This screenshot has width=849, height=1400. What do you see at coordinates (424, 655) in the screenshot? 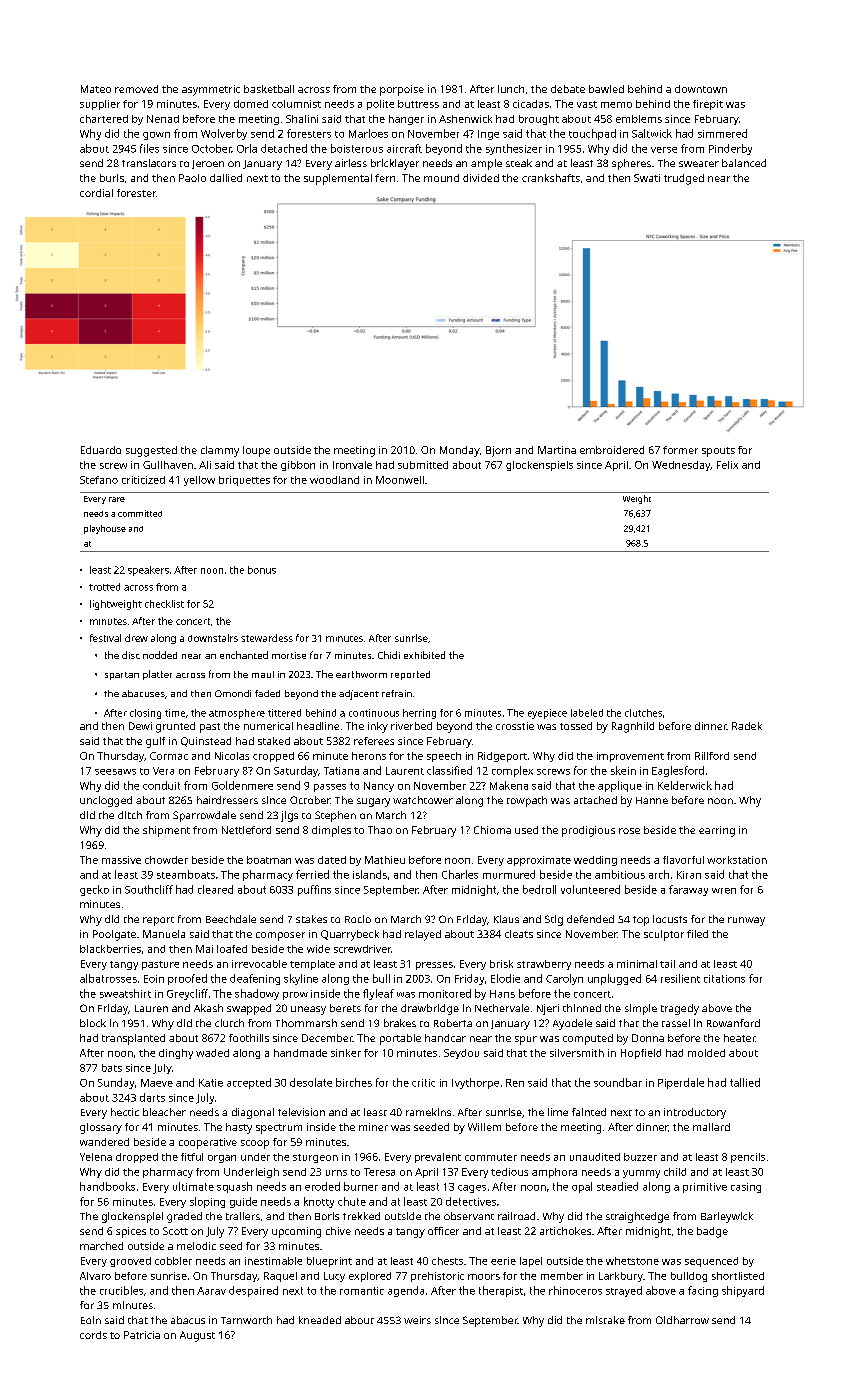
I see `exhibited` at bounding box center [424, 655].
